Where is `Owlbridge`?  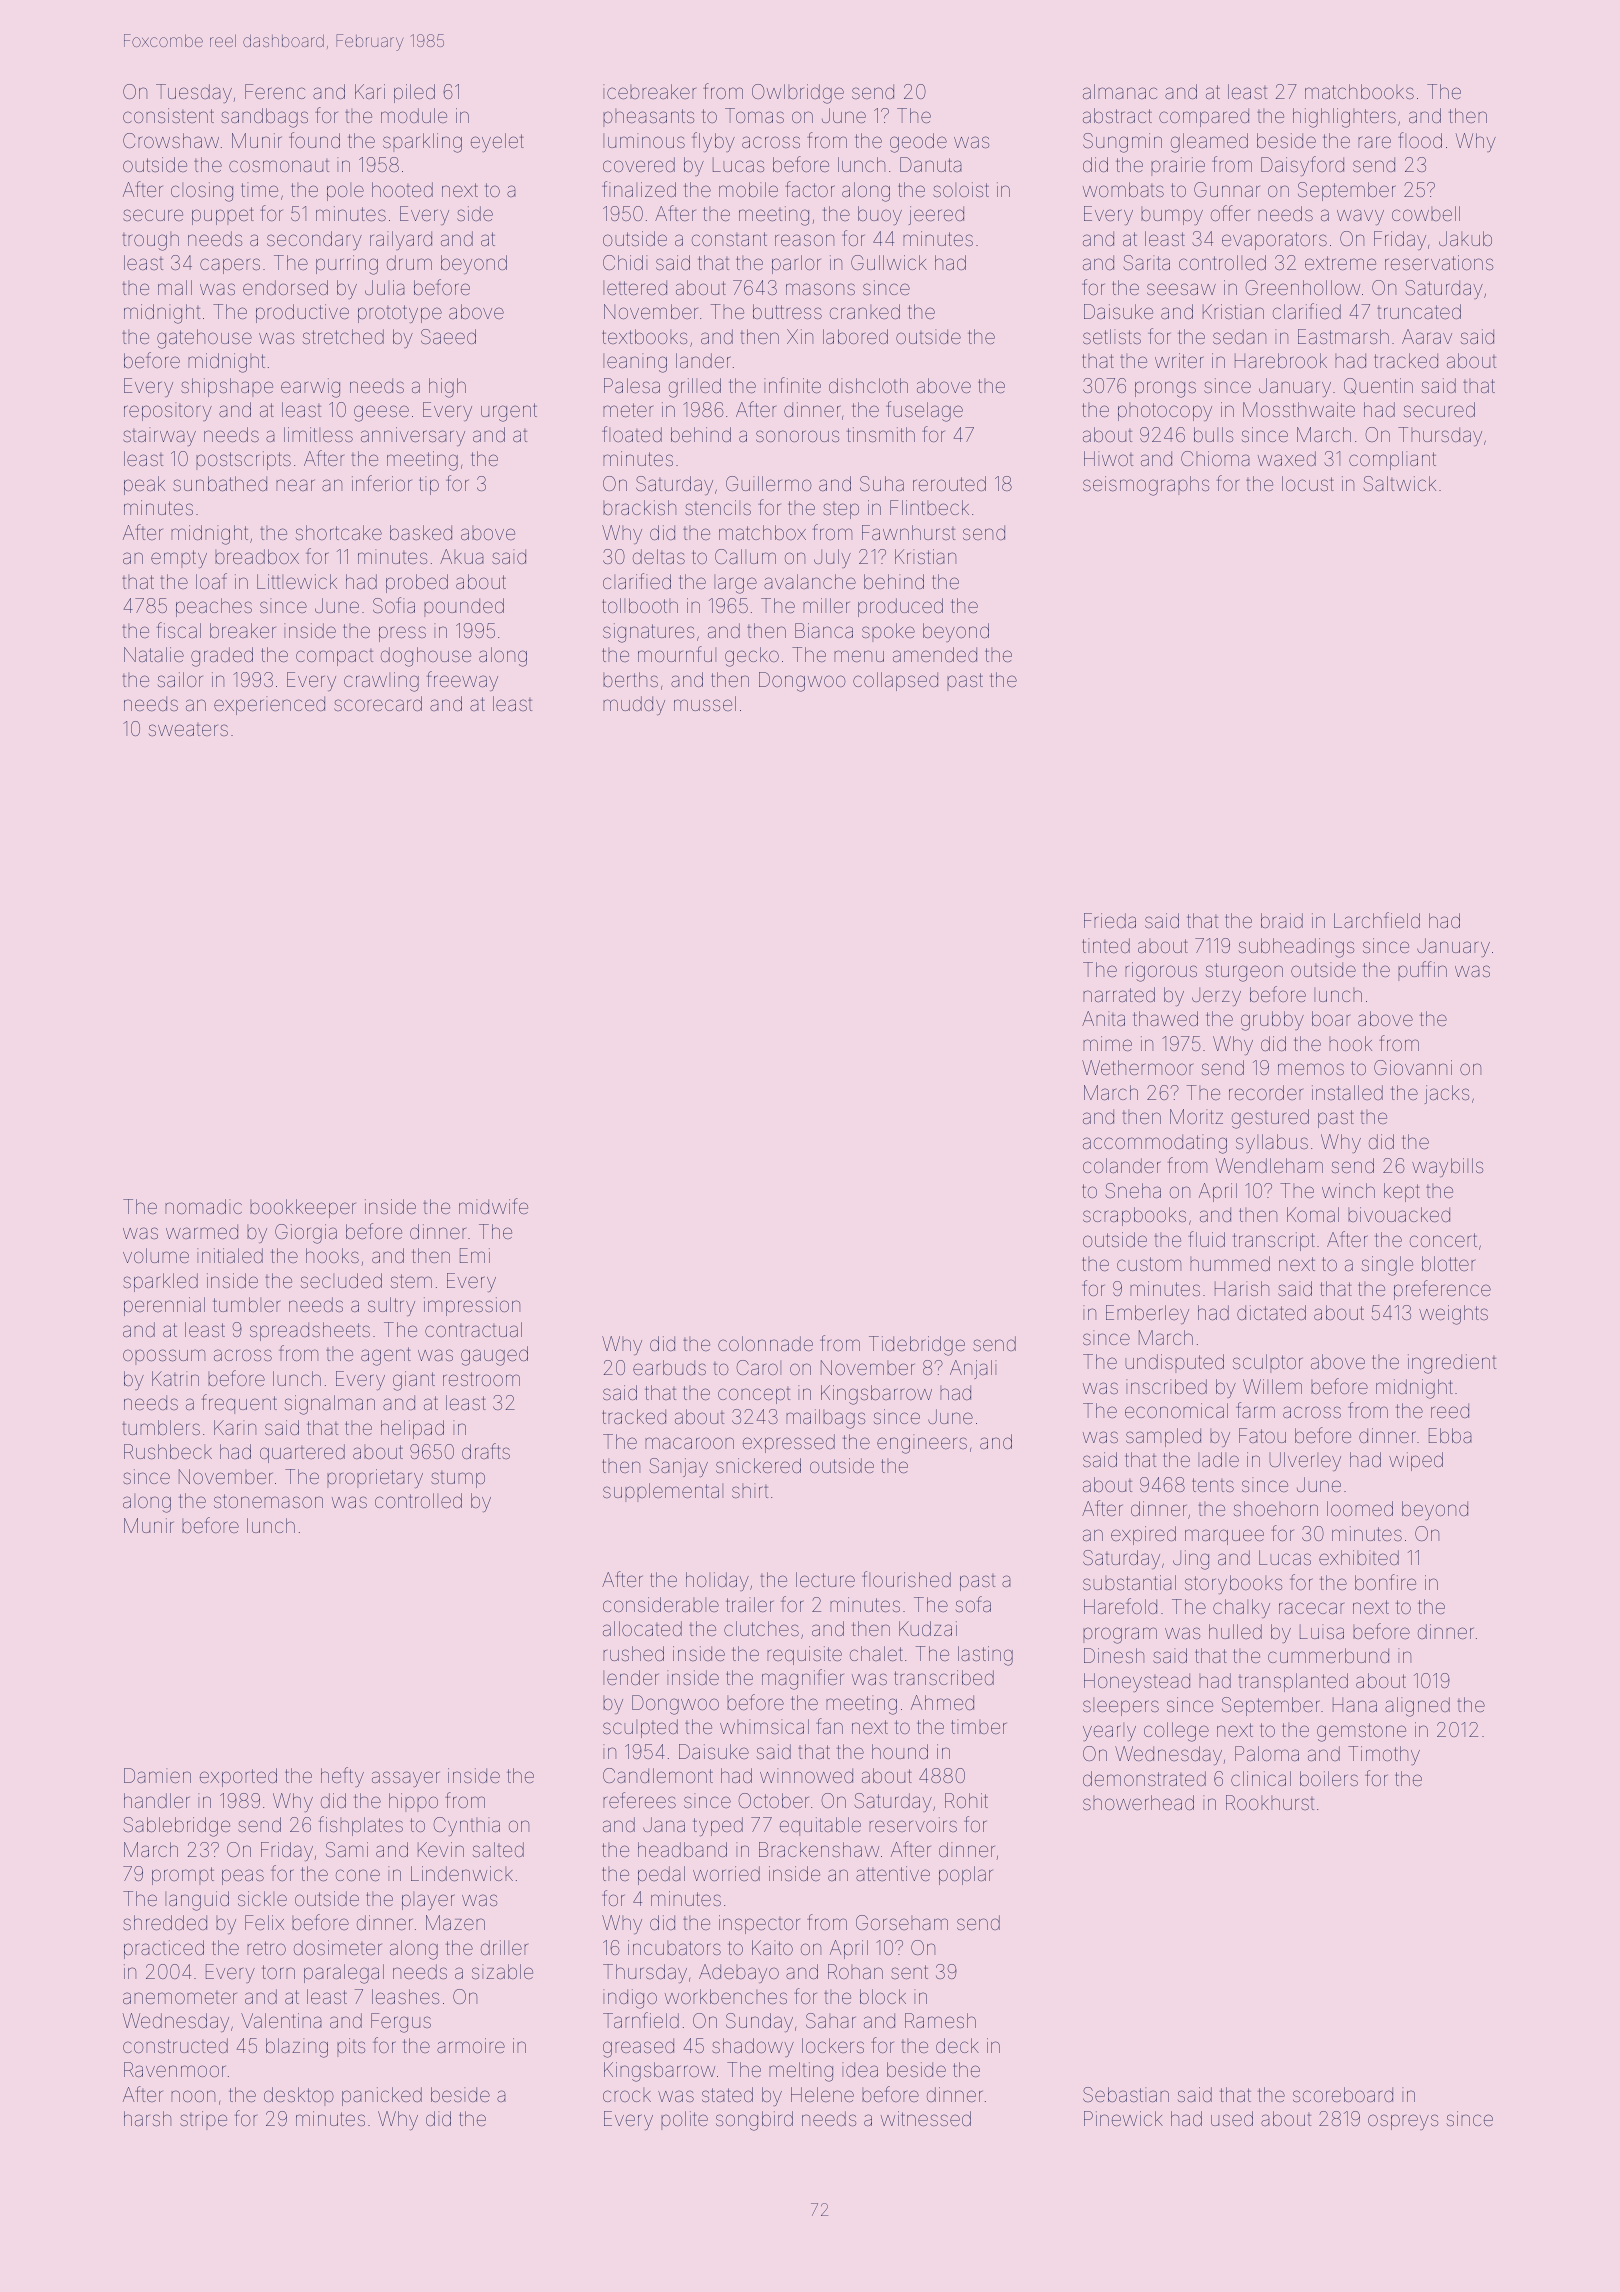
Owlbridge is located at coordinates (798, 94).
